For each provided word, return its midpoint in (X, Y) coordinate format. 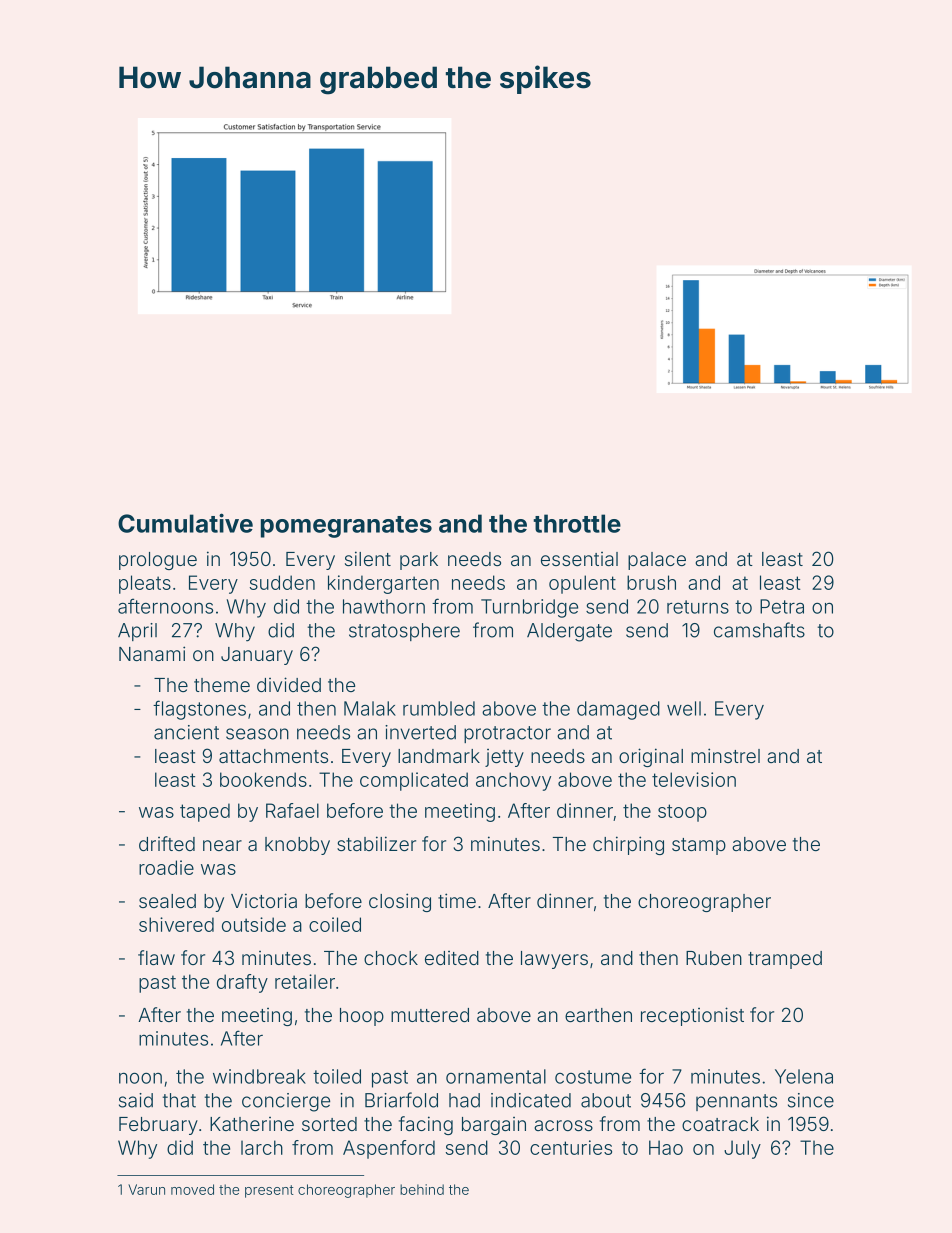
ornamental (496, 1076)
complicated (414, 781)
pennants (736, 1102)
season (257, 734)
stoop (682, 813)
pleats (145, 584)
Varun (146, 1189)
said (136, 1100)
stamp (699, 846)
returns (698, 607)
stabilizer (376, 843)
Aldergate (569, 632)
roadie (166, 867)
